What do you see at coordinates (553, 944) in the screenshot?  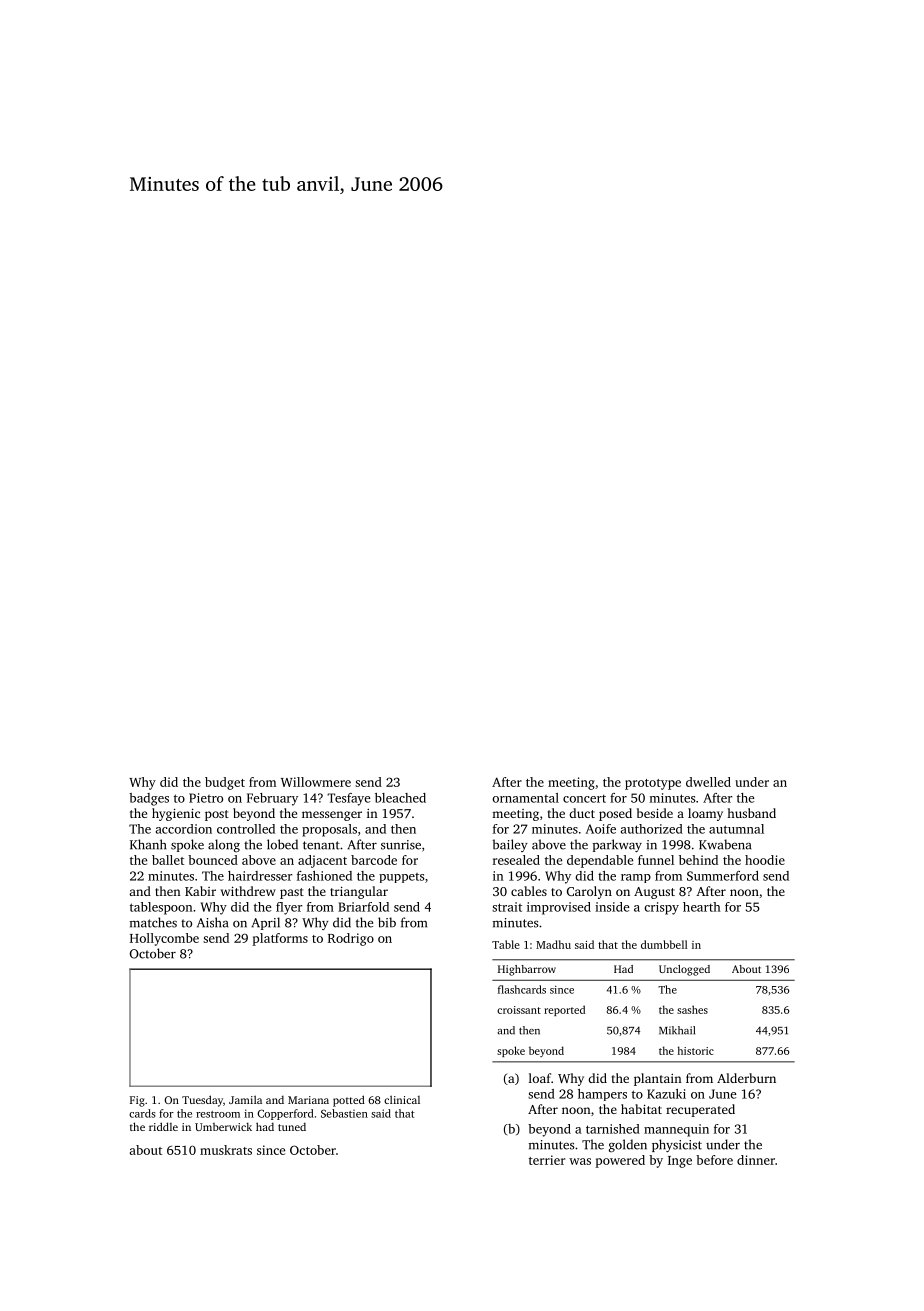 I see `Madhu` at bounding box center [553, 944].
